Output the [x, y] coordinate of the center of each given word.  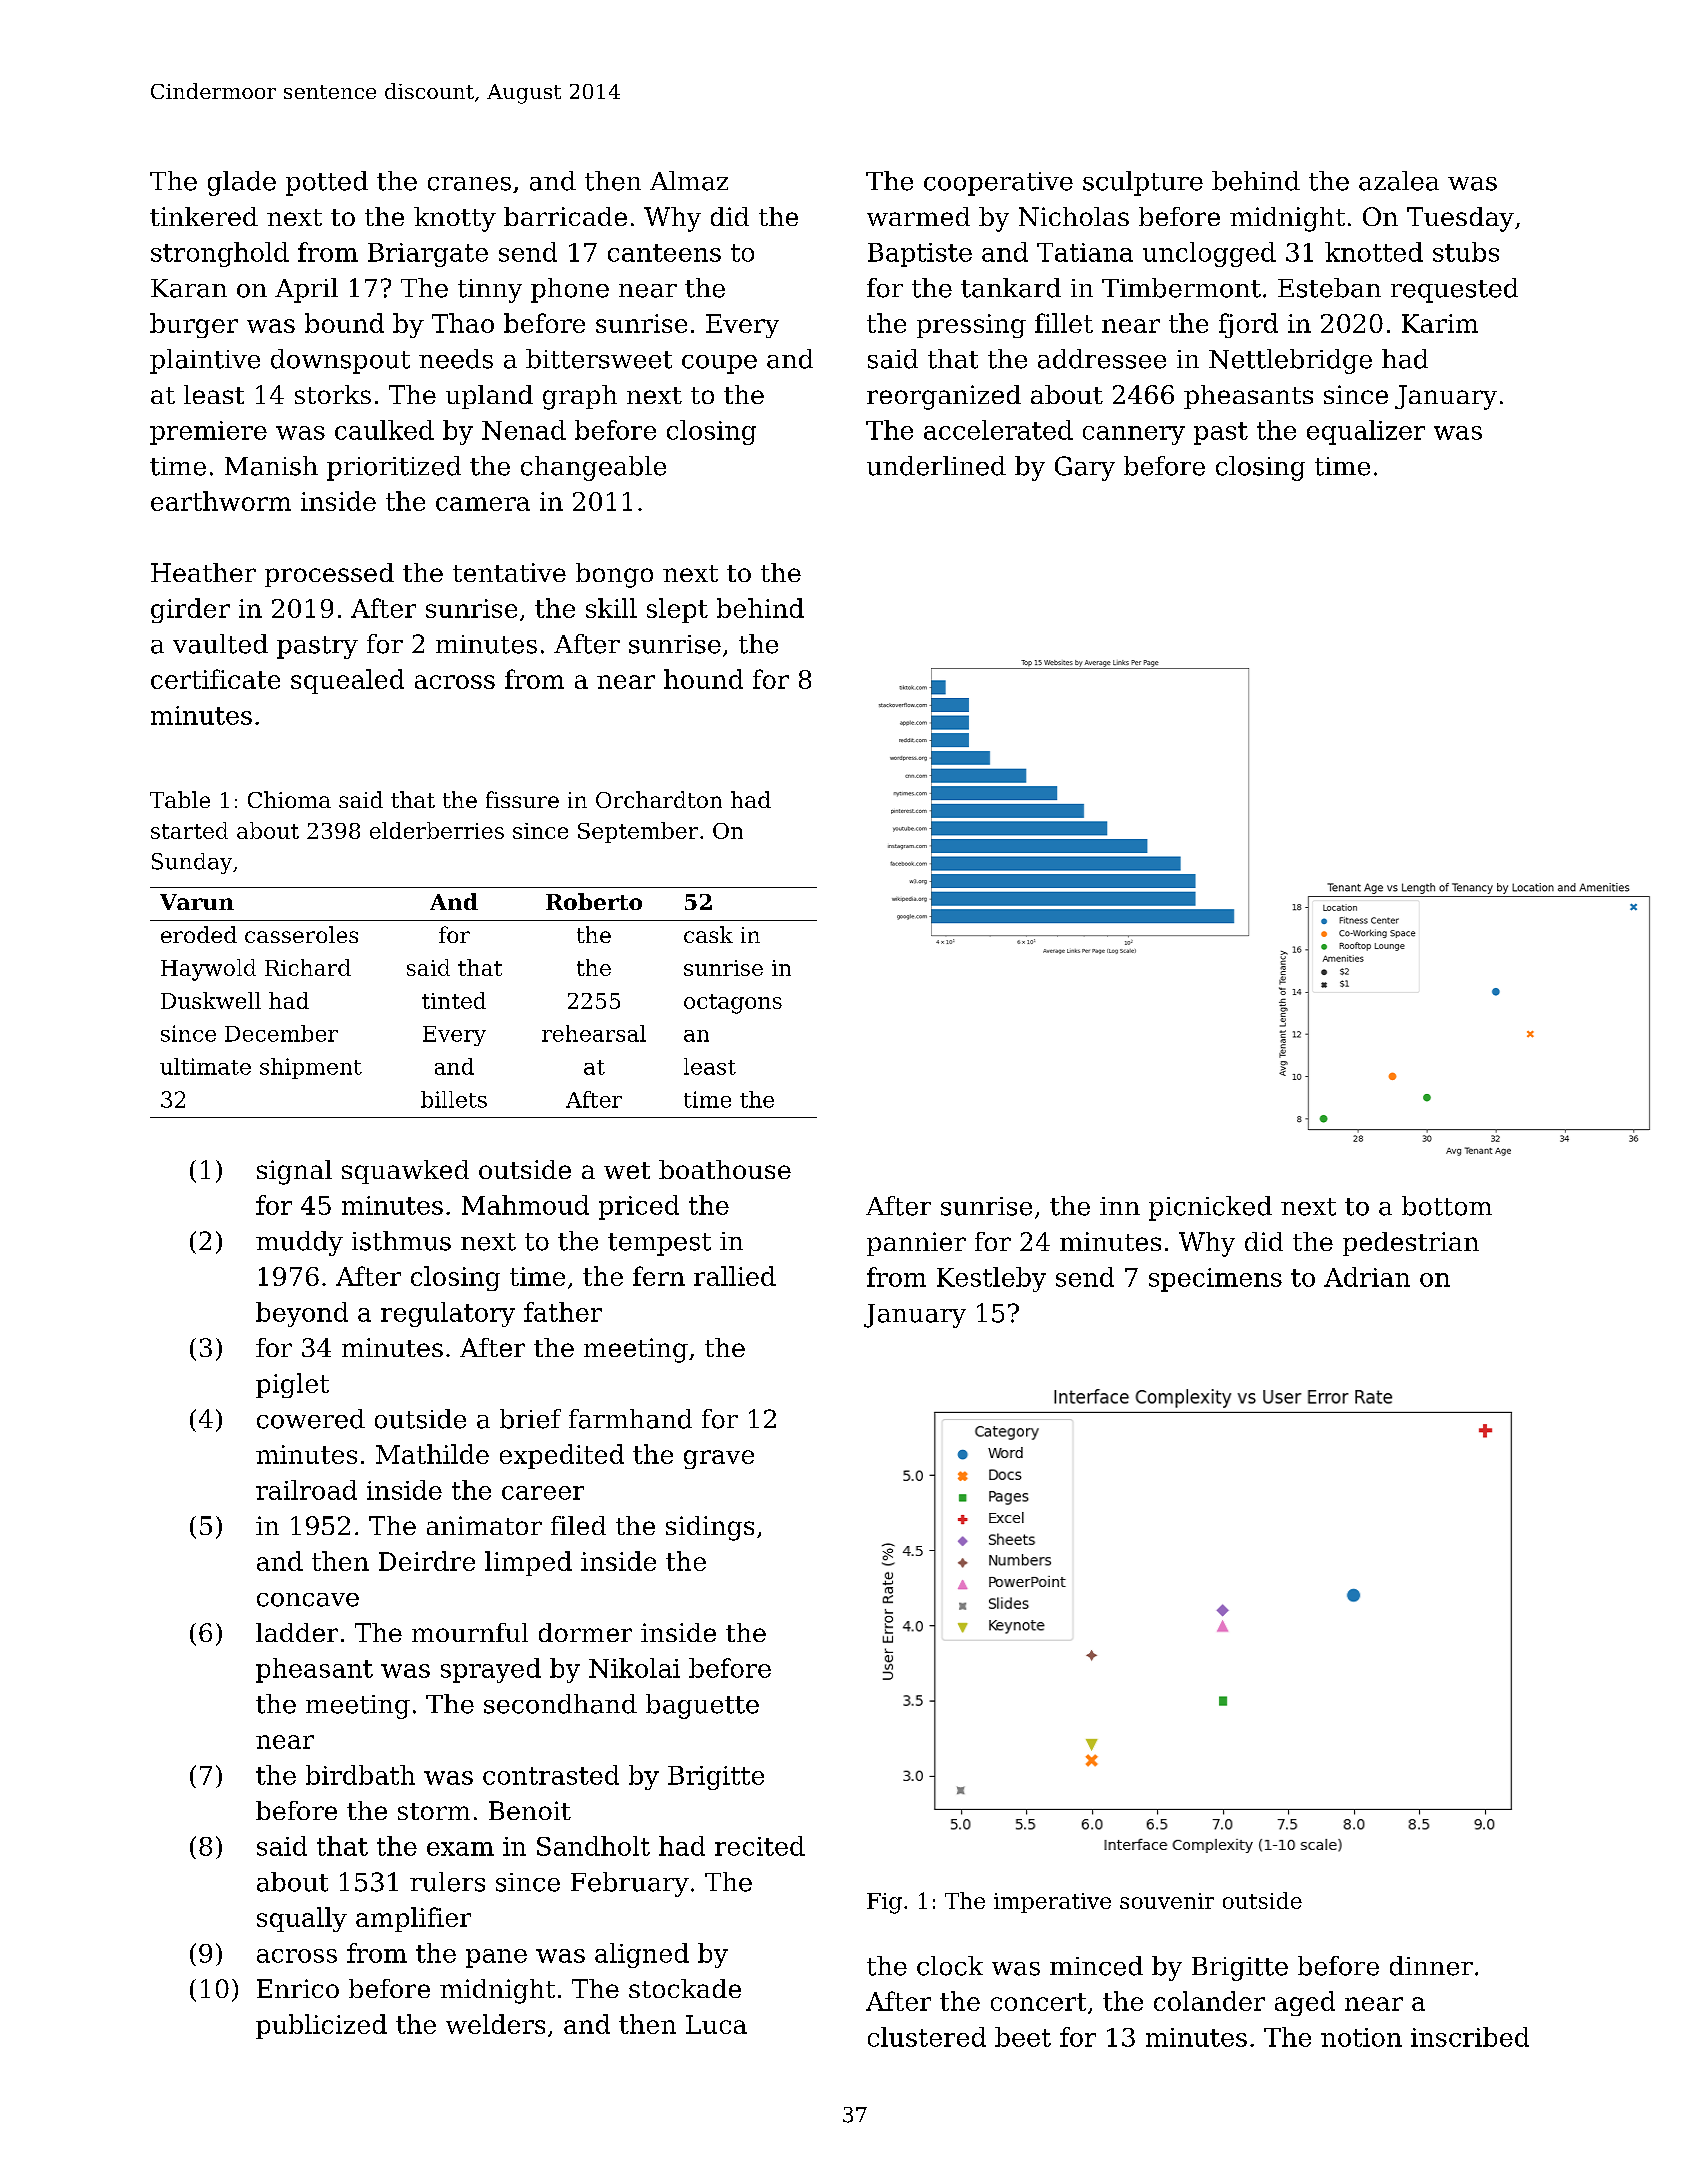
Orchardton [659, 799]
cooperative [998, 184]
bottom [1447, 1206]
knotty [455, 219]
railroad [306, 1490]
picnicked [1210, 1208]
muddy [299, 1243]
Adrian [1367, 1277]
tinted [454, 1000]
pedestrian [1411, 1244]
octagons [733, 1004]
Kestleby [991, 1279]
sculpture [1143, 183]
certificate [215, 679]
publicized [321, 2026]
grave [719, 1459]
